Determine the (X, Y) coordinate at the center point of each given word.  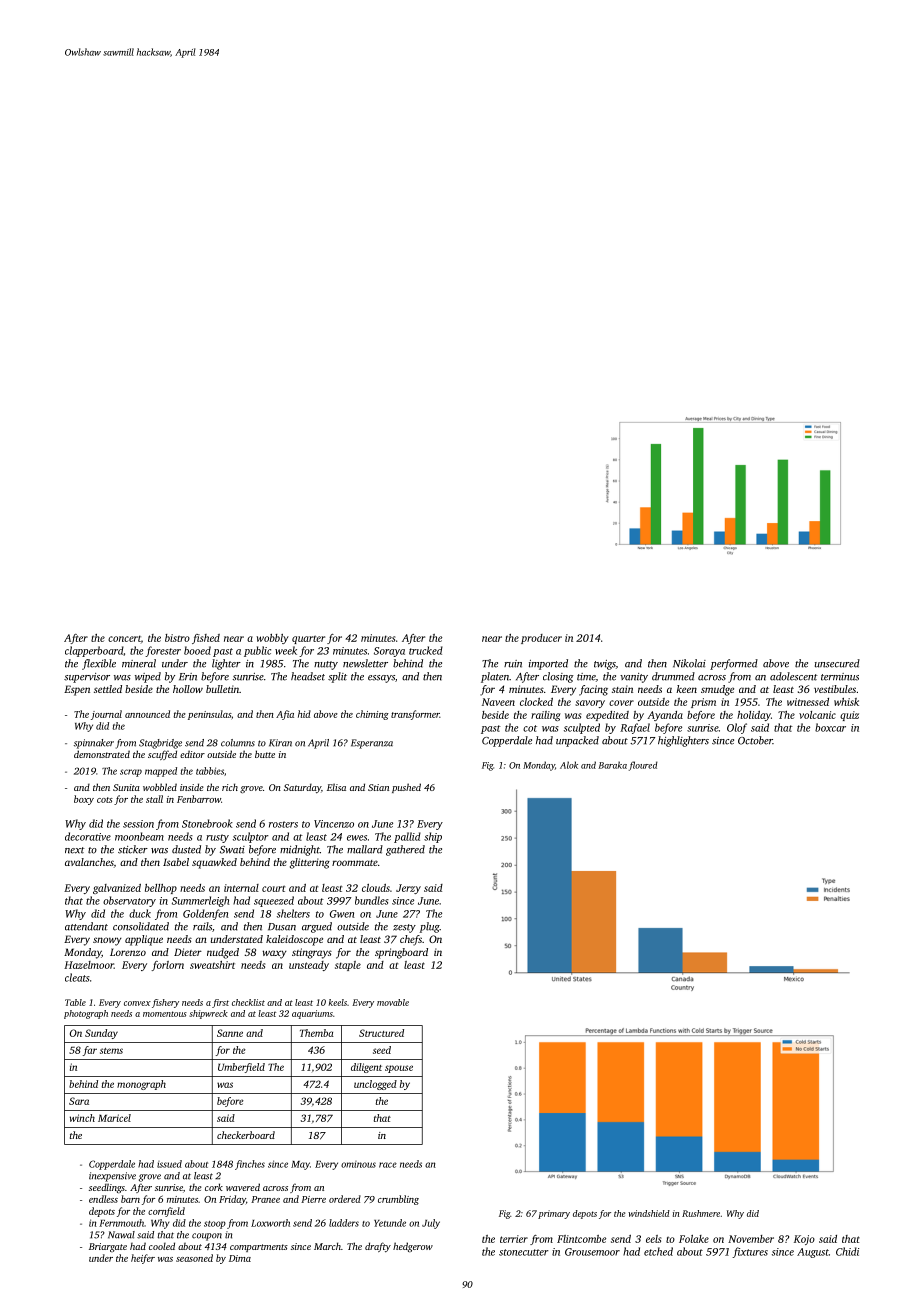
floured (643, 766)
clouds (376, 888)
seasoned (194, 1258)
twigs (605, 665)
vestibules (835, 689)
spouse (399, 1069)
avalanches (89, 862)
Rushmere (701, 1213)
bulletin (222, 689)
